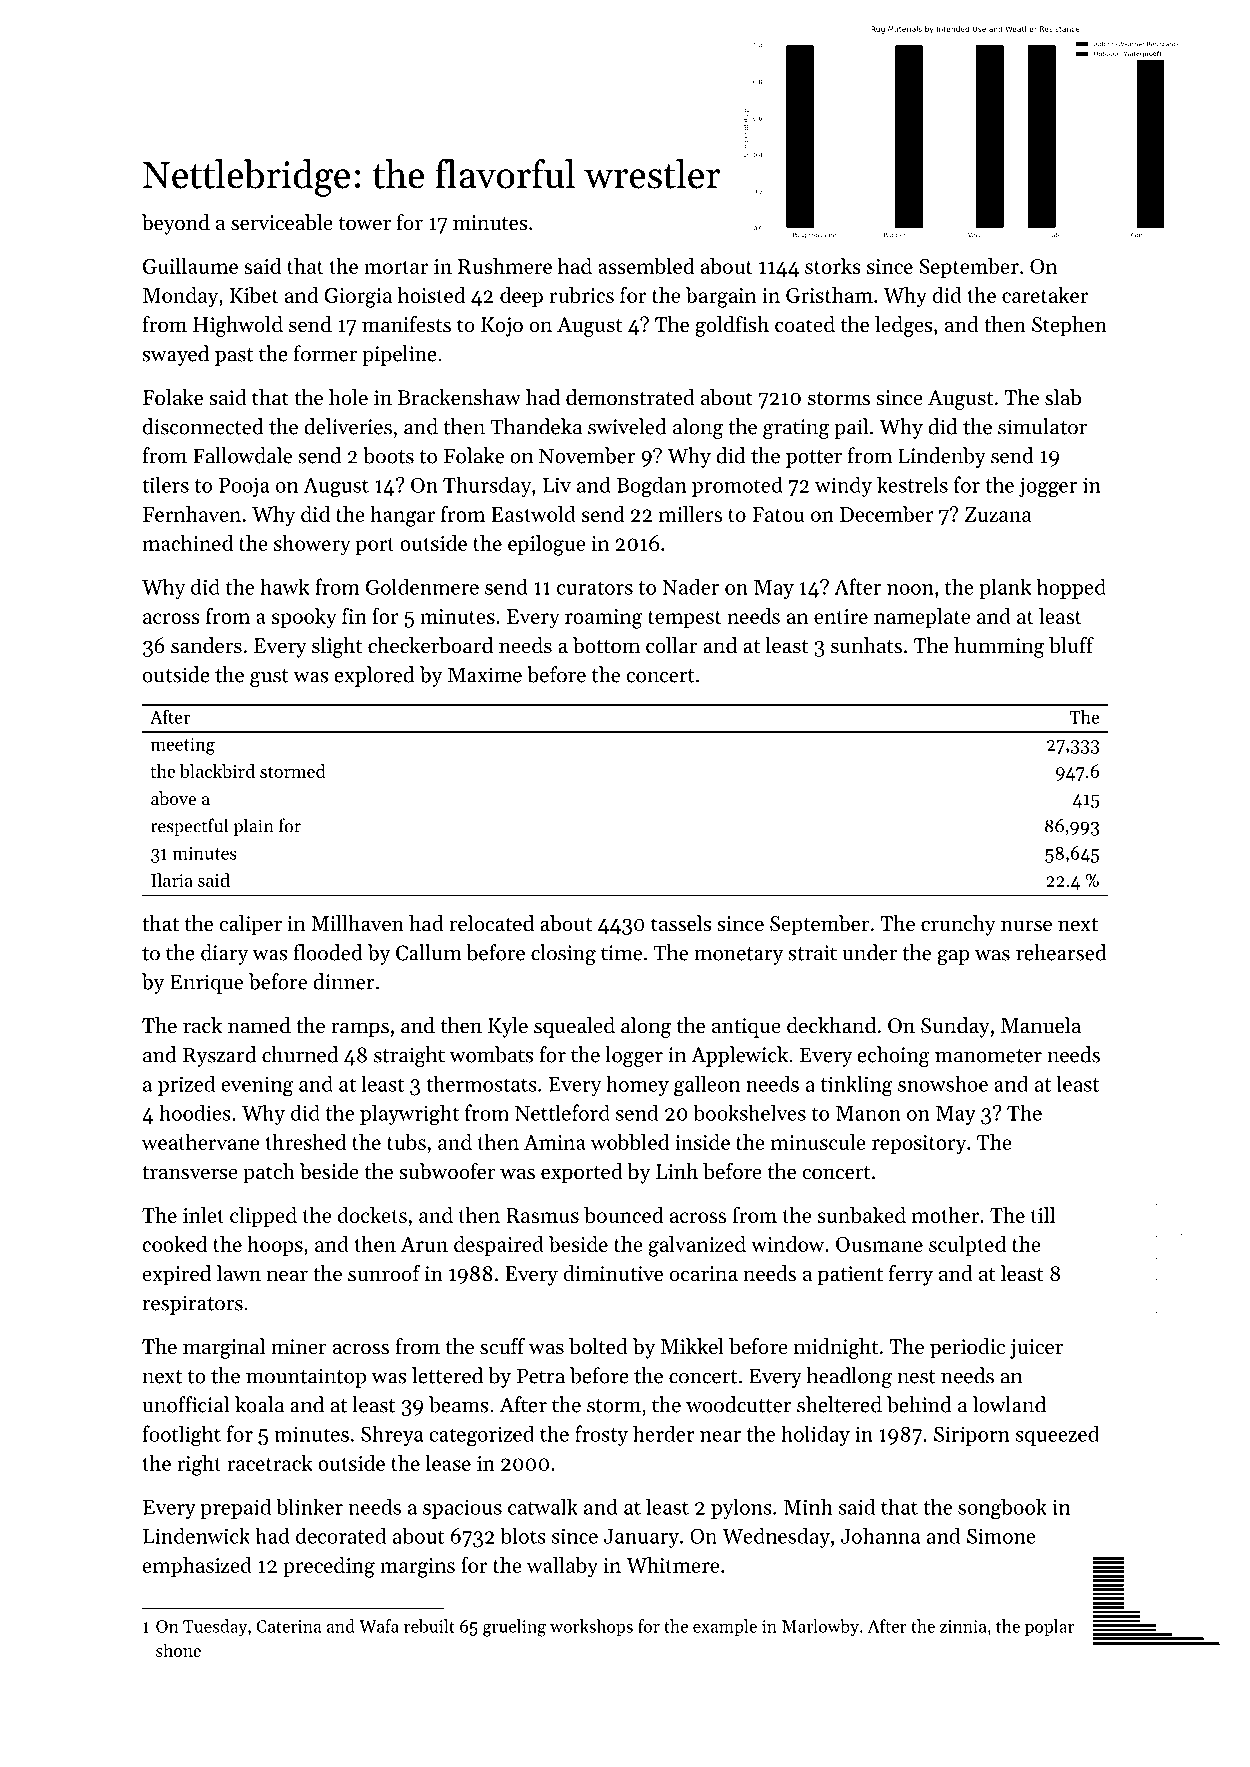 The image size is (1250, 1767). I want to click on swayed, so click(175, 355).
